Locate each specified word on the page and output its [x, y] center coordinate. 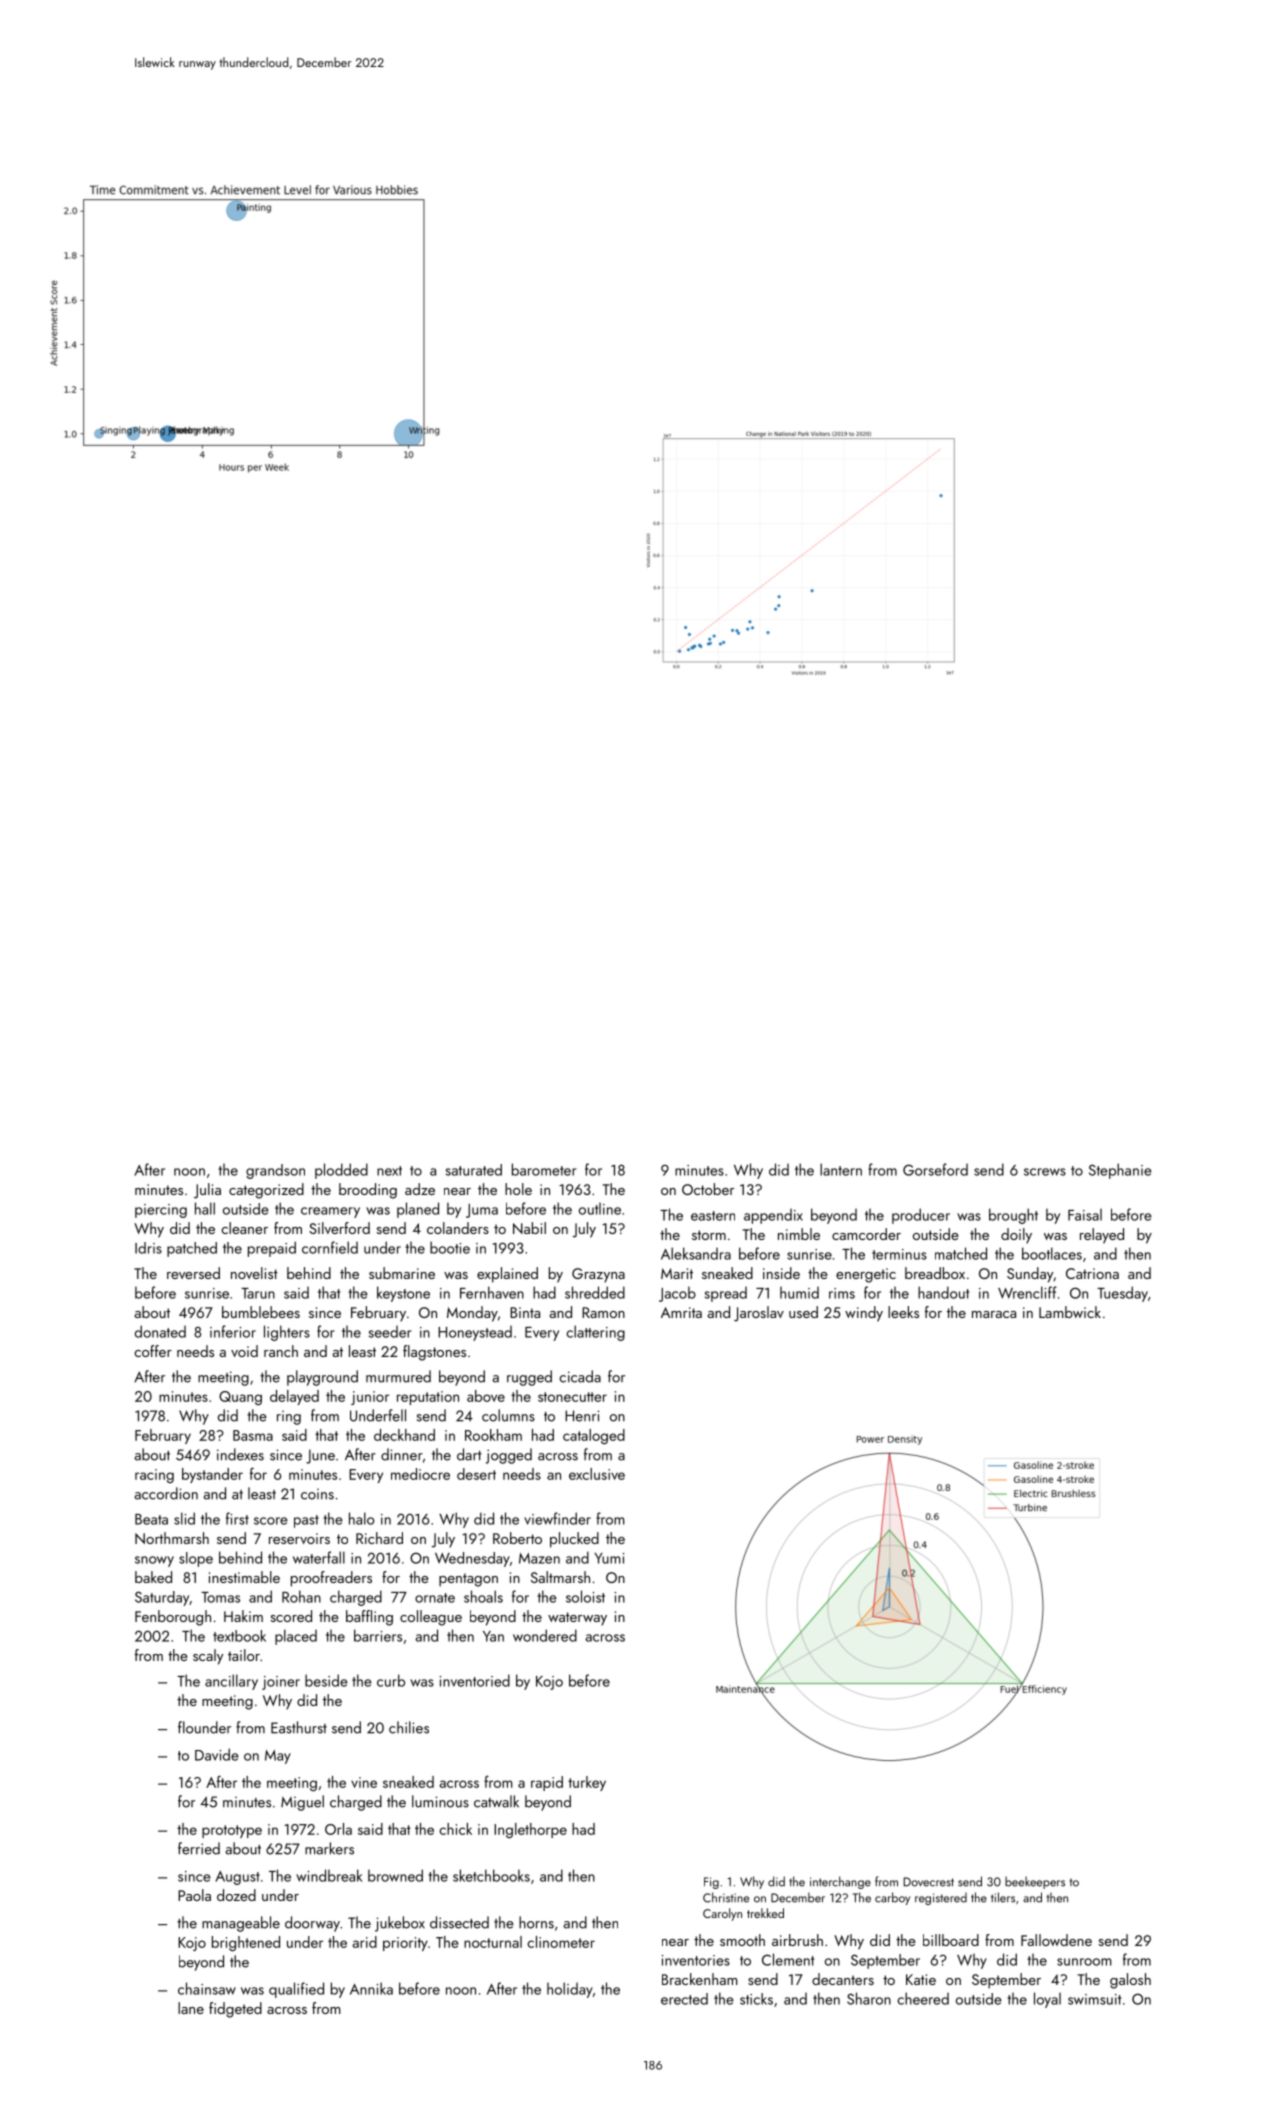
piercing [161, 1211]
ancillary [231, 1682]
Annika [371, 1988]
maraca [994, 1314]
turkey [587, 1783]
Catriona [1092, 1273]
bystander [212, 1475]
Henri [582, 1416]
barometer [544, 1169]
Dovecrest [928, 1882]
